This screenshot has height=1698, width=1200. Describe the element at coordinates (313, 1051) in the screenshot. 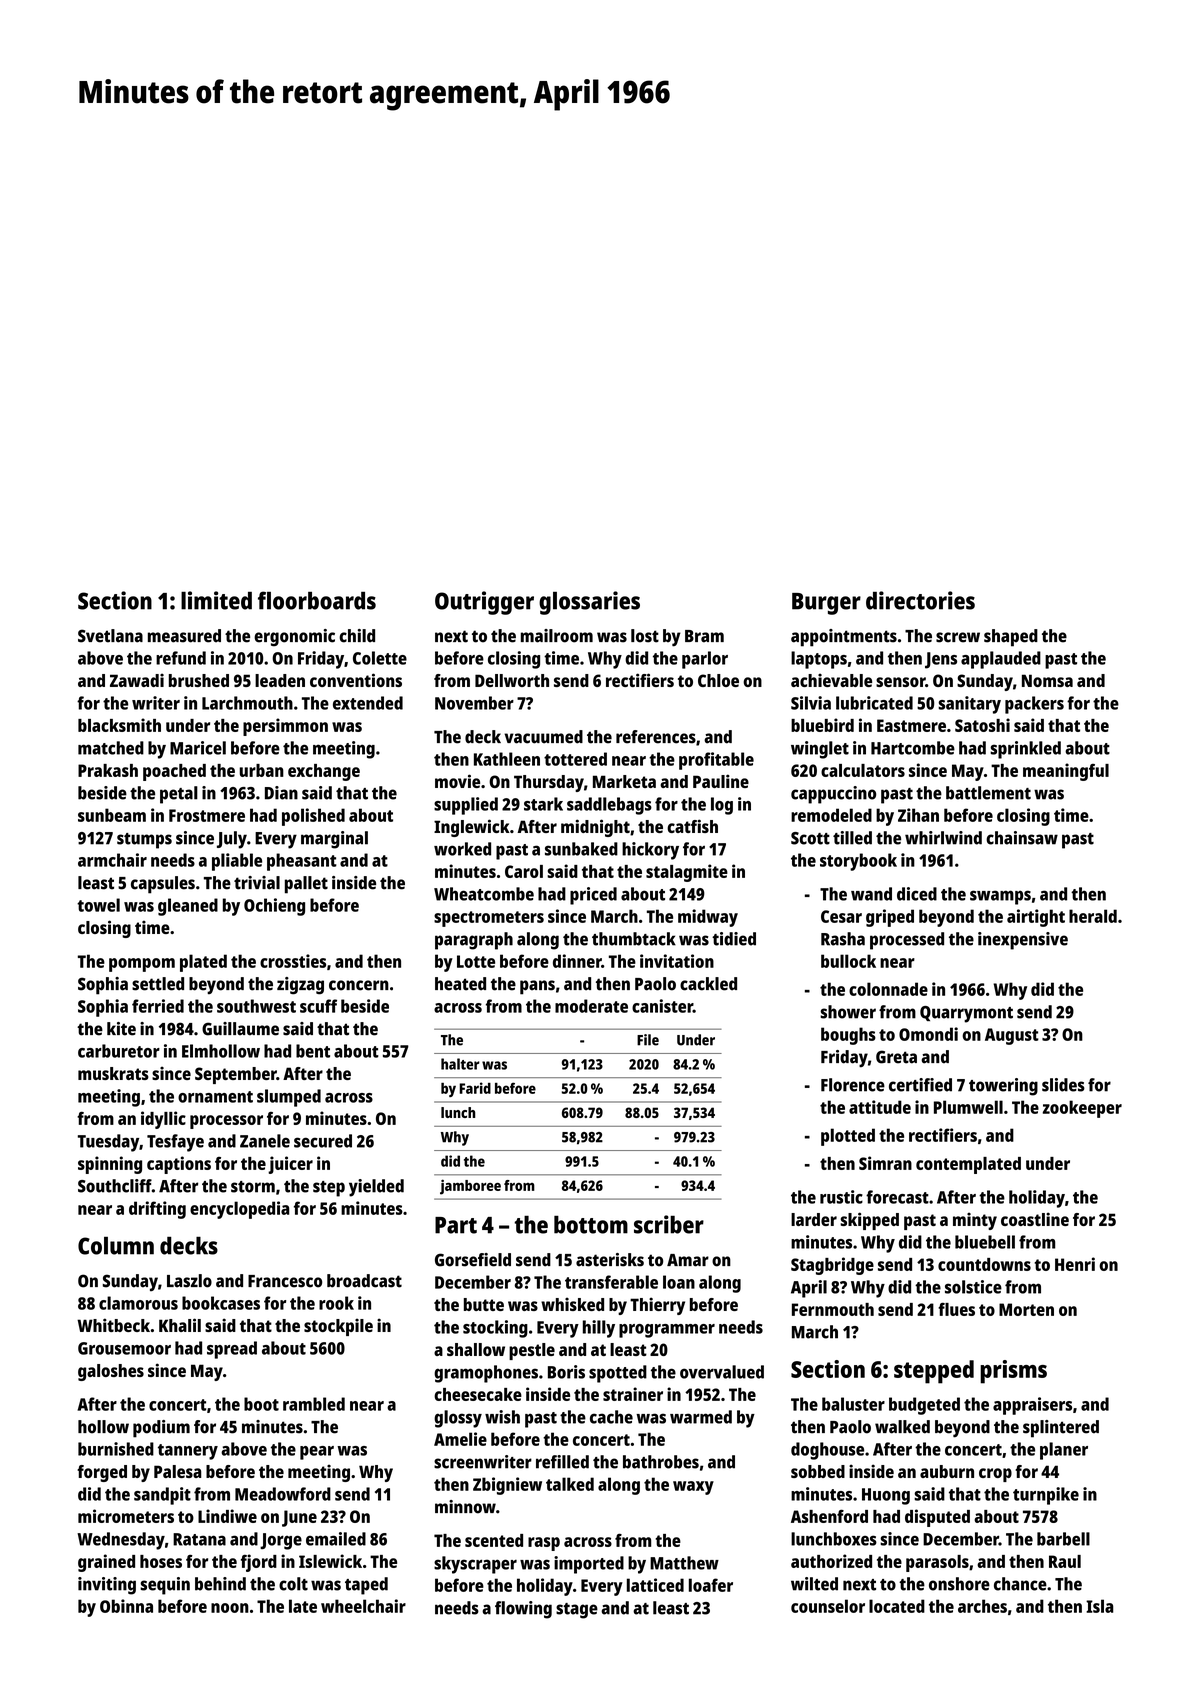

I see `bent` at that location.
